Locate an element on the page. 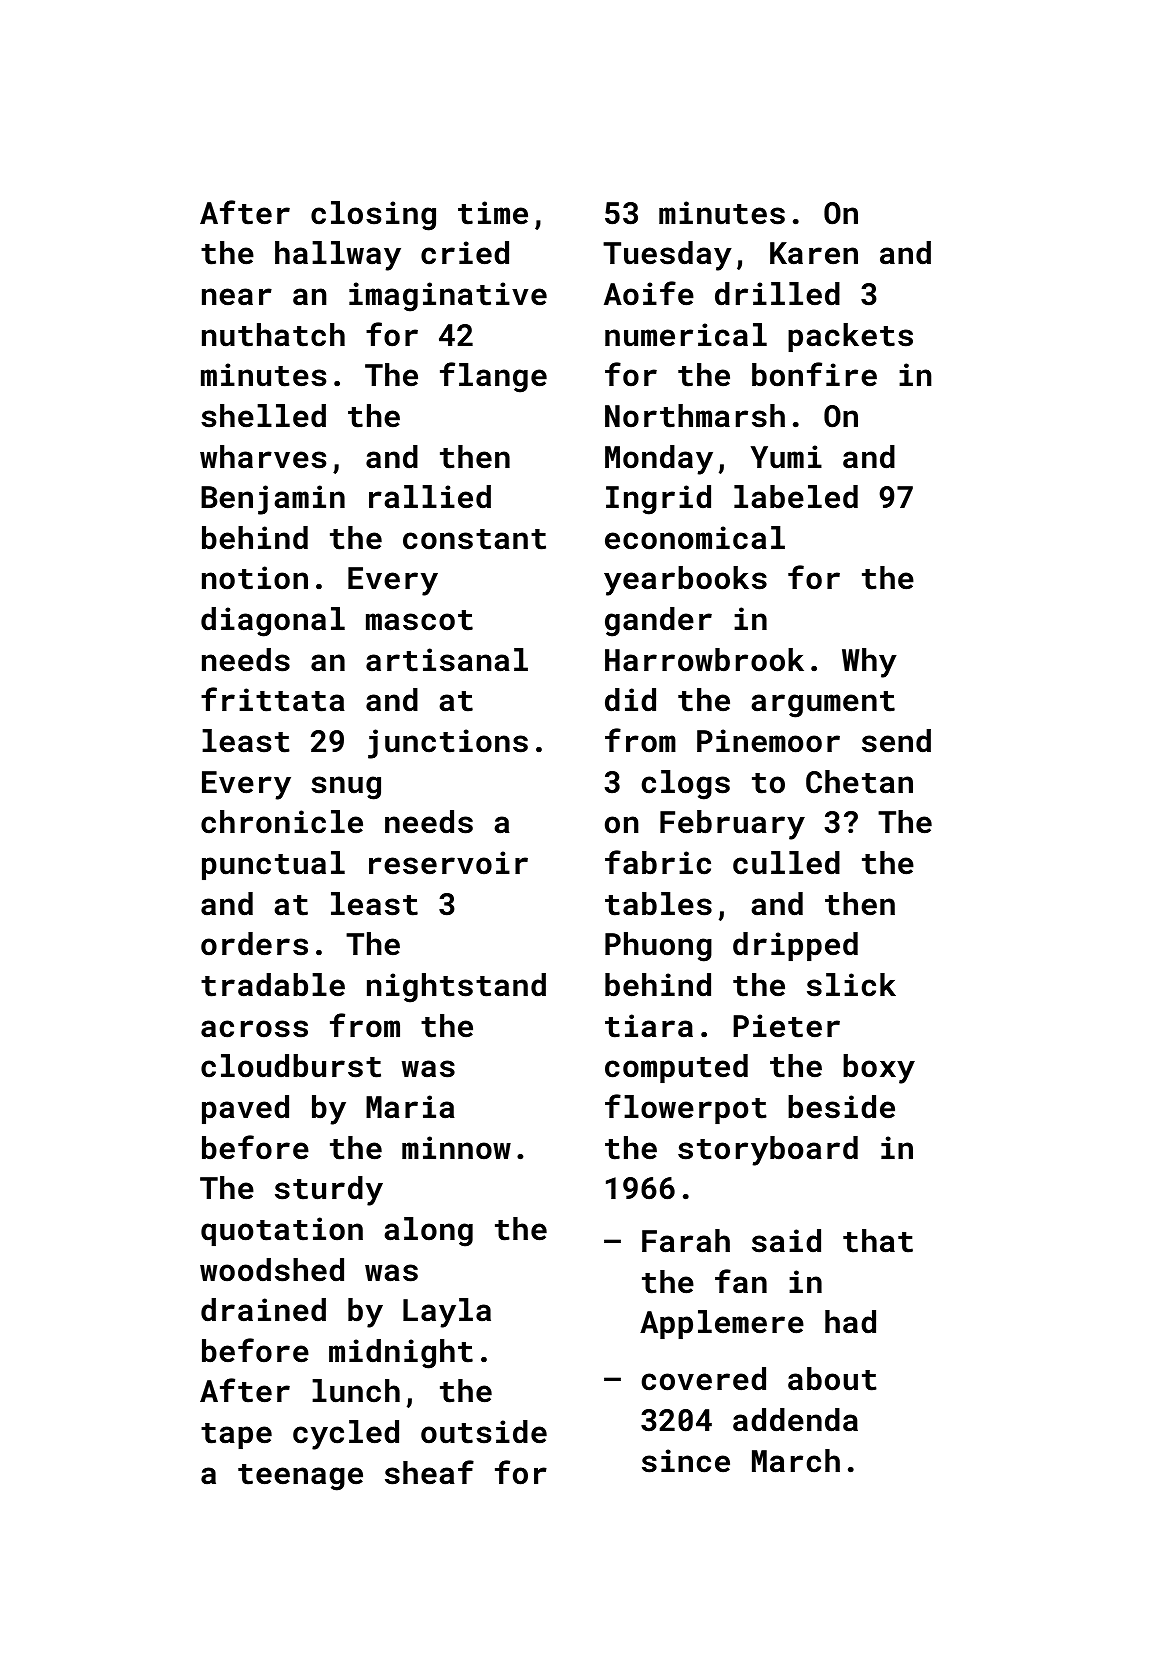  teenage is located at coordinates (300, 1477).
